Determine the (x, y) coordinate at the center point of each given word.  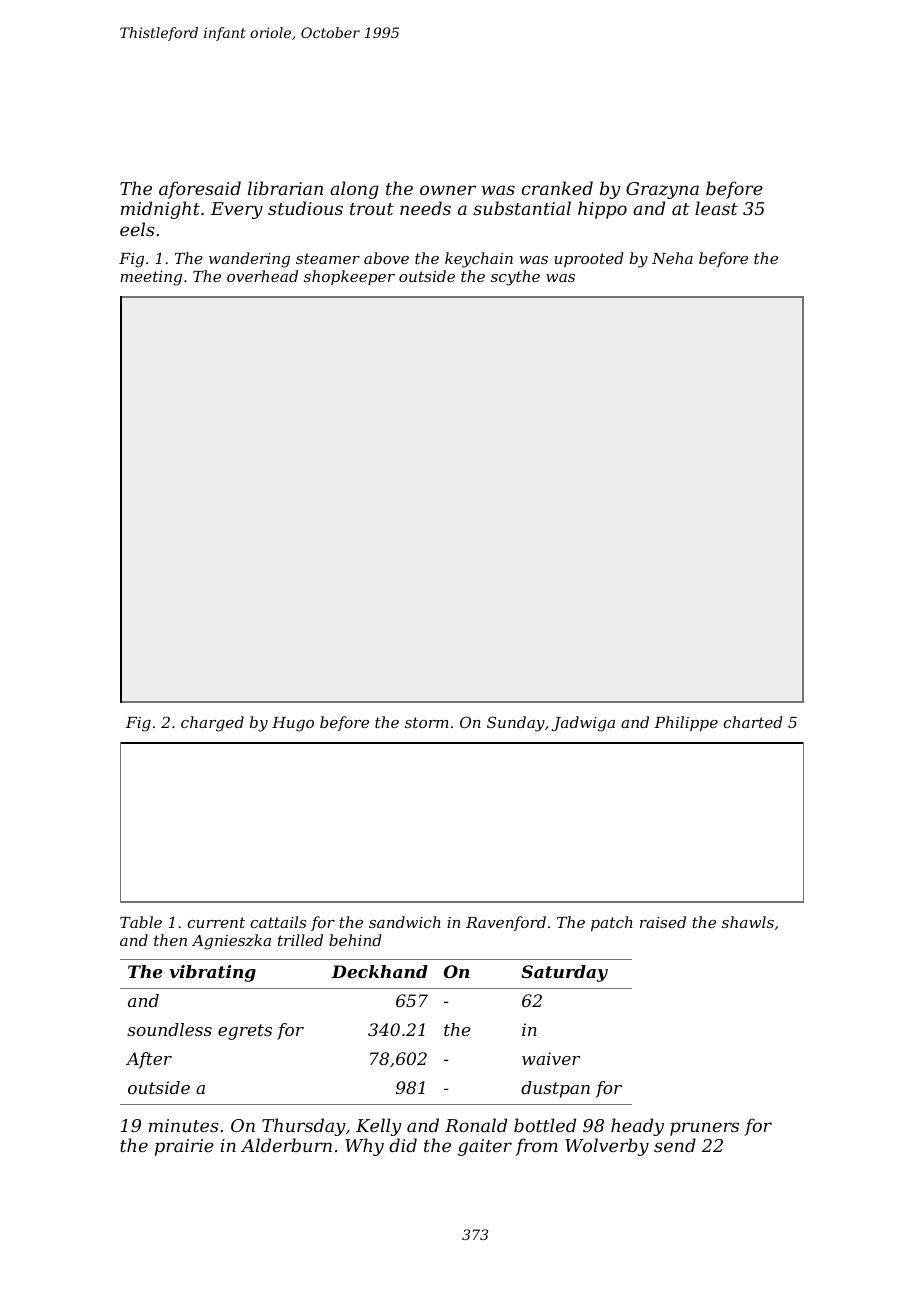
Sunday (516, 724)
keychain (479, 260)
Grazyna (662, 190)
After (149, 1060)
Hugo (293, 724)
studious (305, 208)
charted (753, 722)
